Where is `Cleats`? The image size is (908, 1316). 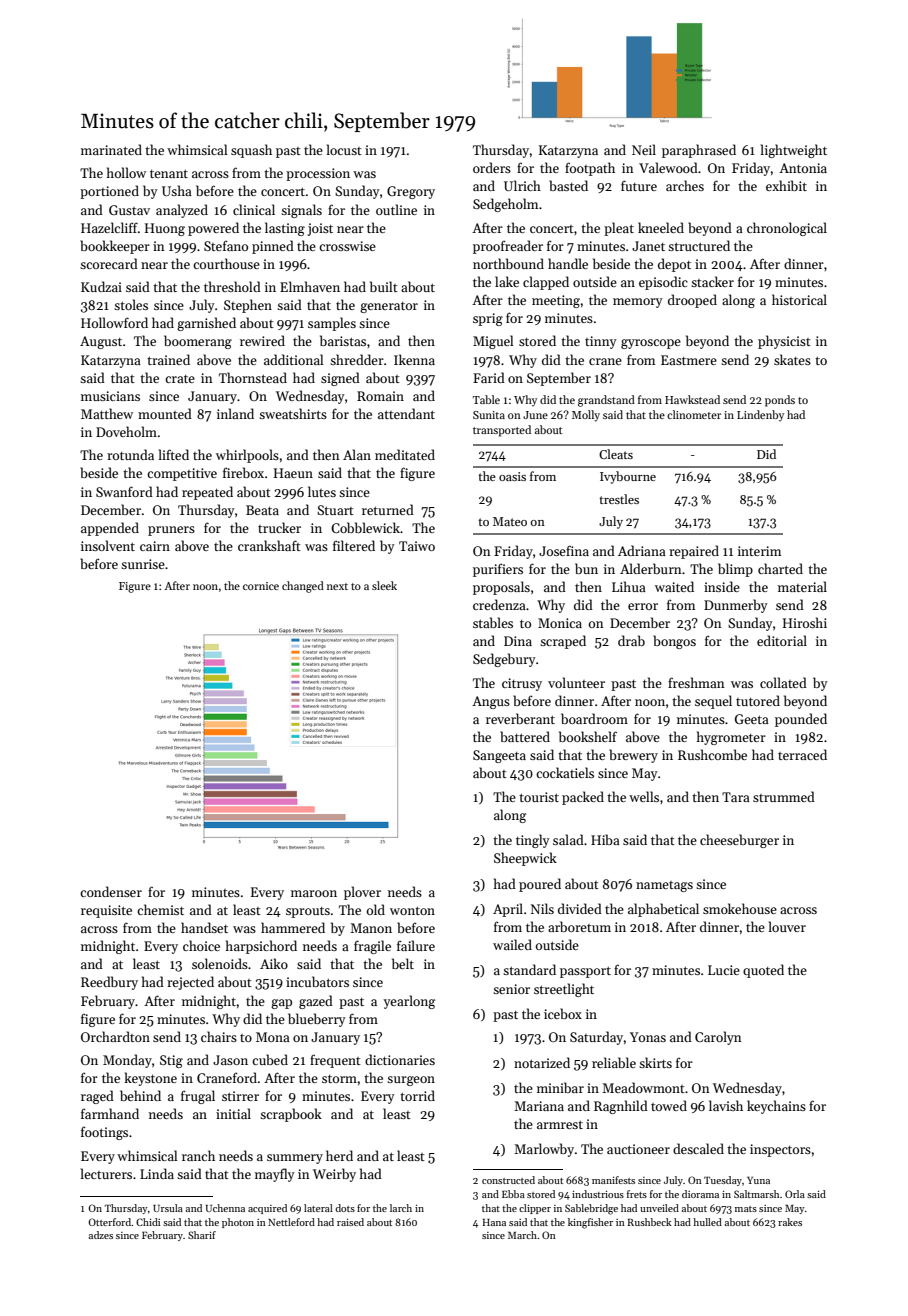 Cleats is located at coordinates (616, 454).
